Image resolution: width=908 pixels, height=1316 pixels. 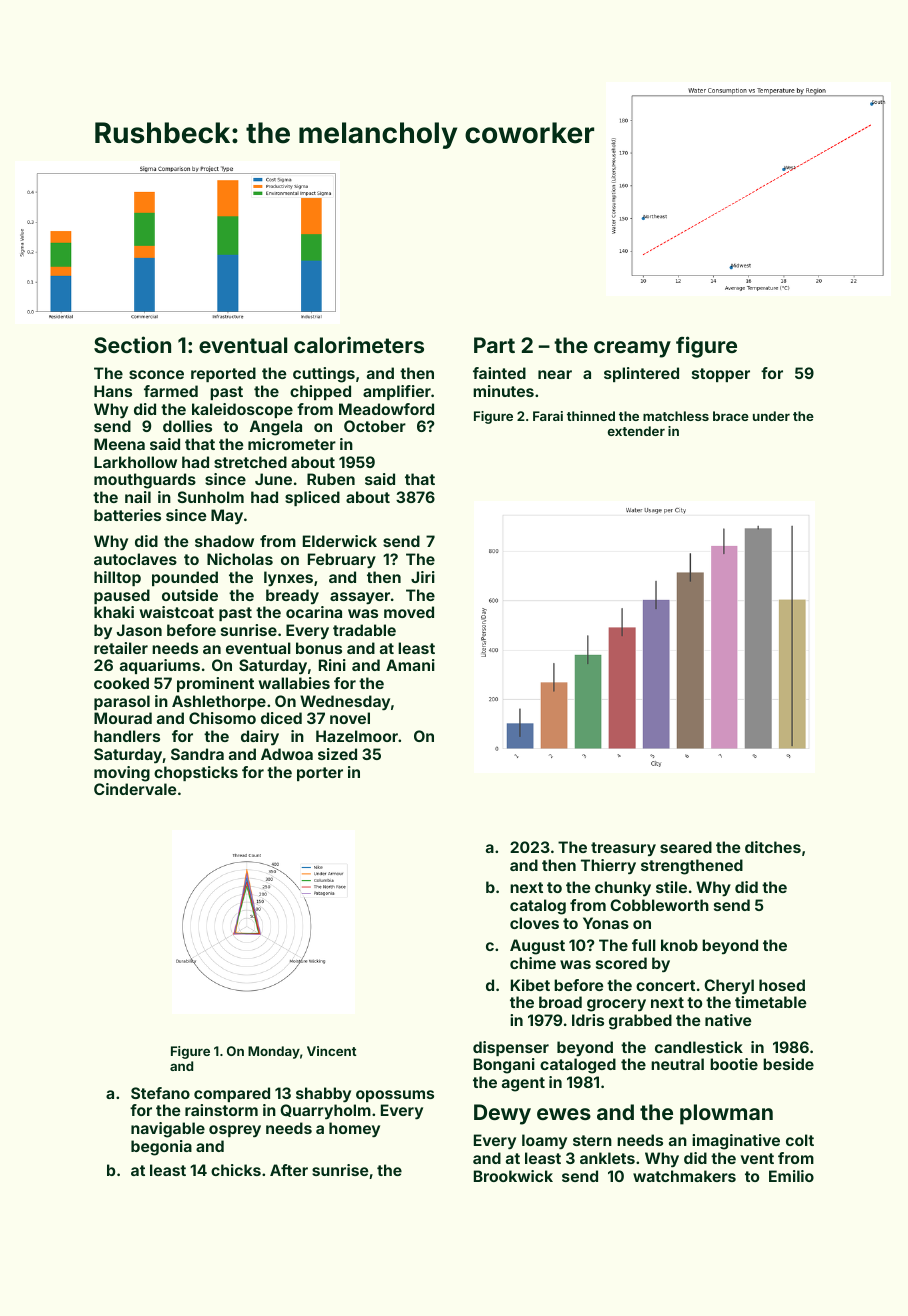 I want to click on Adwoa, so click(x=287, y=754).
